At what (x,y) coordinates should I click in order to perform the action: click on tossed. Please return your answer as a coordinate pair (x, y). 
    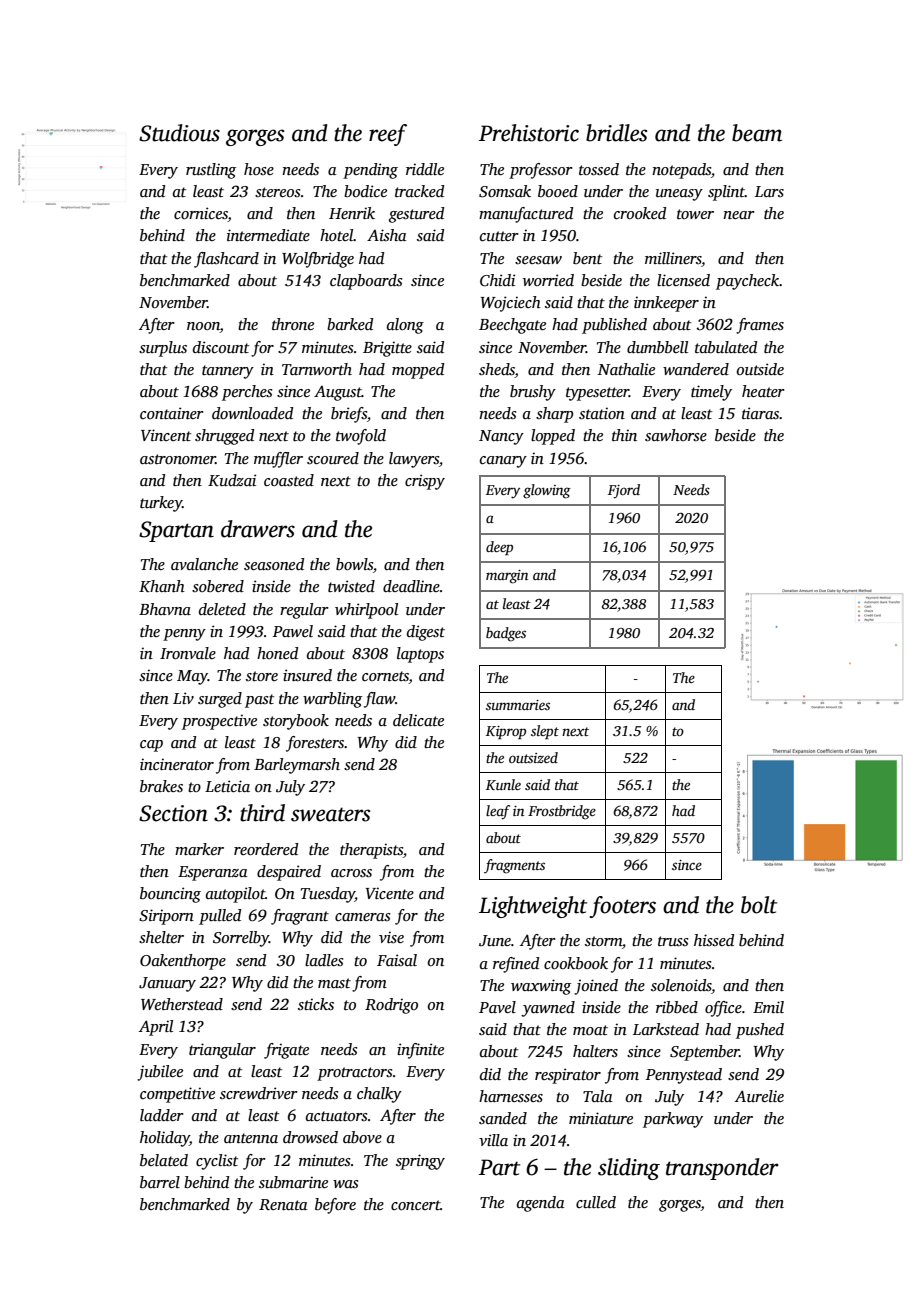
    Looking at the image, I should click on (599, 169).
